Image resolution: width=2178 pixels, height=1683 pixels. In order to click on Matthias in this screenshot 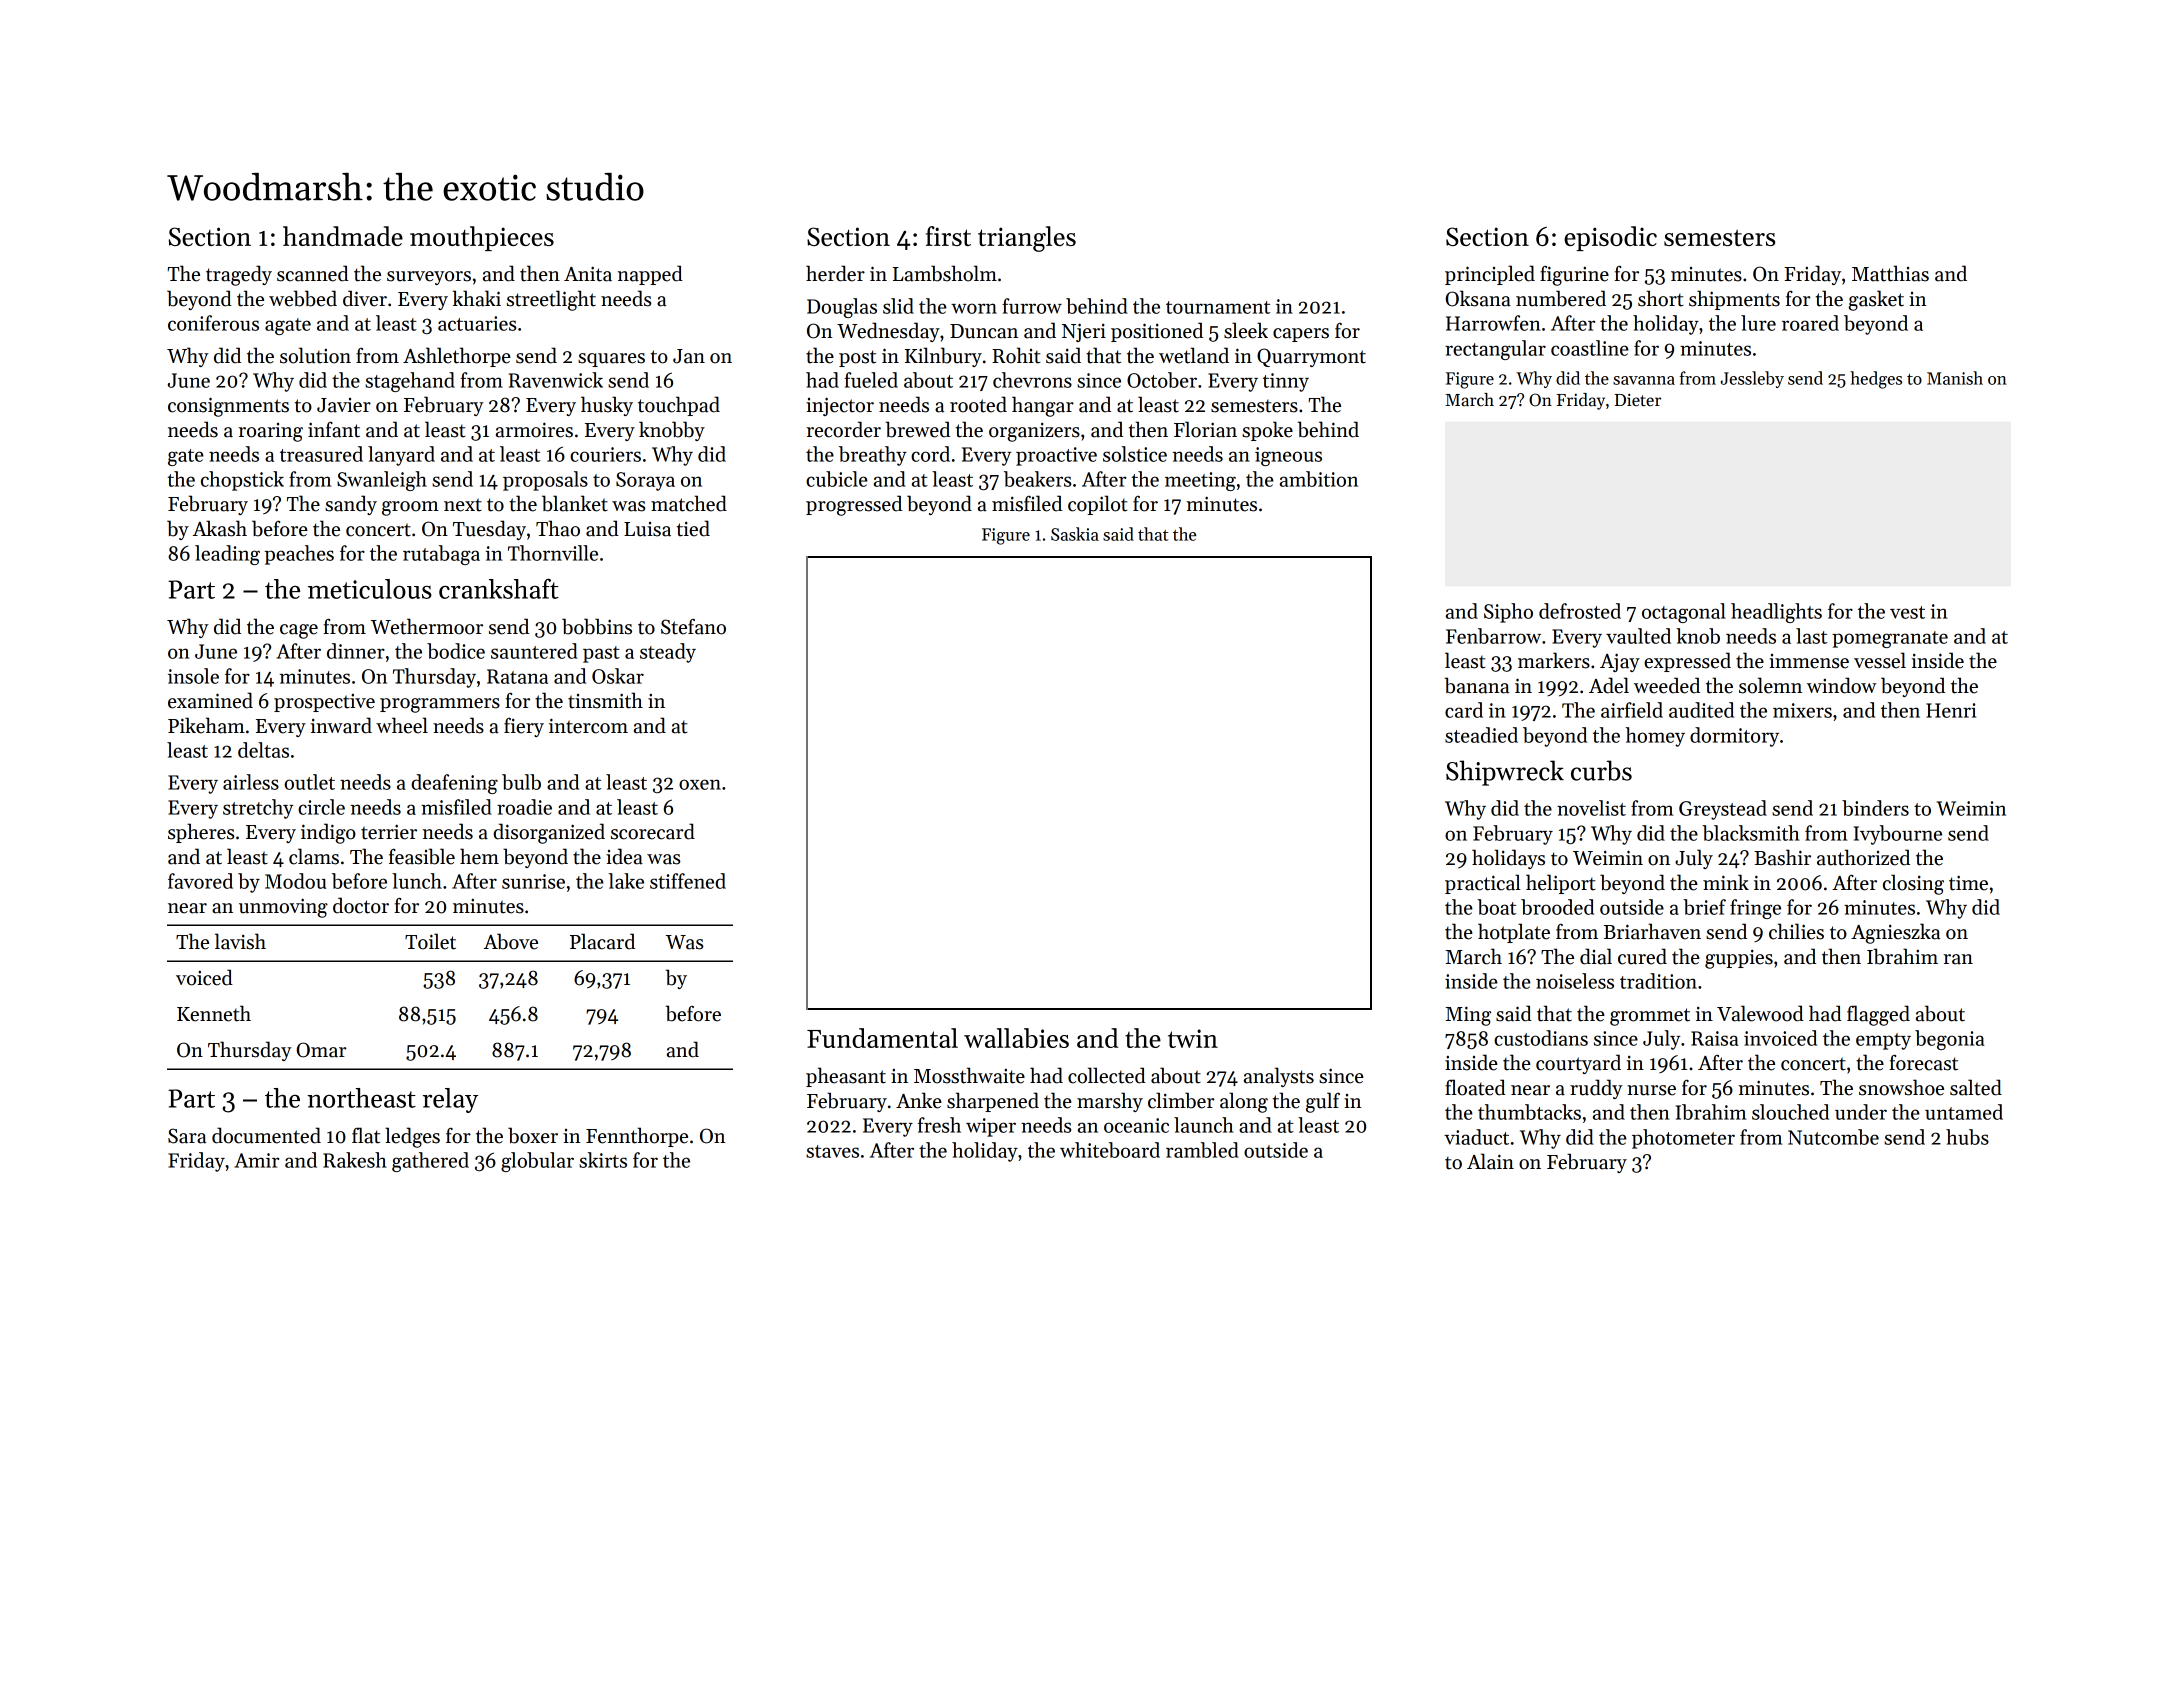, I will do `click(1890, 273)`.
